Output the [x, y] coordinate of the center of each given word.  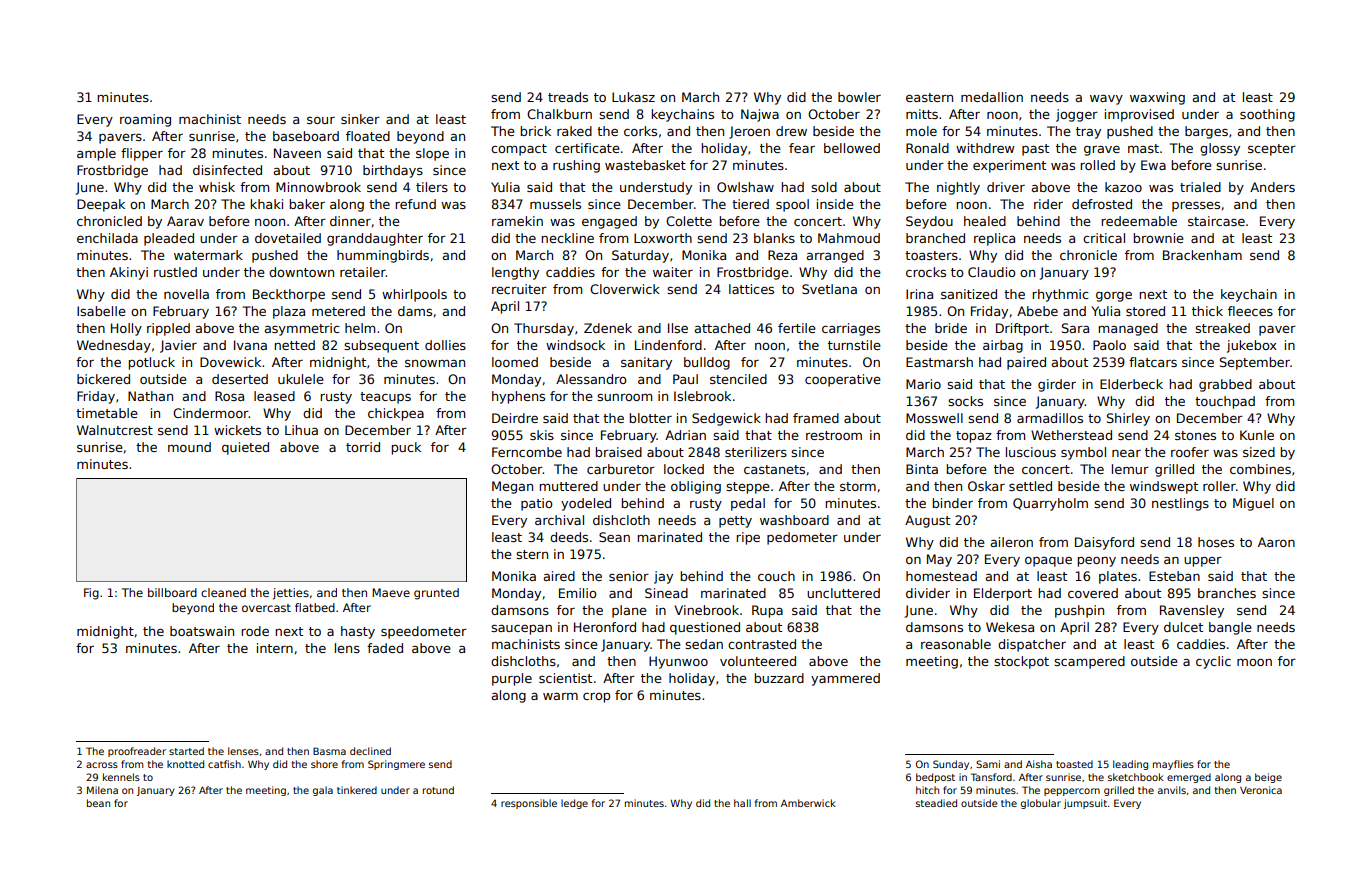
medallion [992, 97]
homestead [941, 576]
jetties [291, 594]
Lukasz [633, 97]
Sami [988, 764]
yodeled [586, 504]
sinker [360, 119]
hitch [927, 790]
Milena [102, 790]
